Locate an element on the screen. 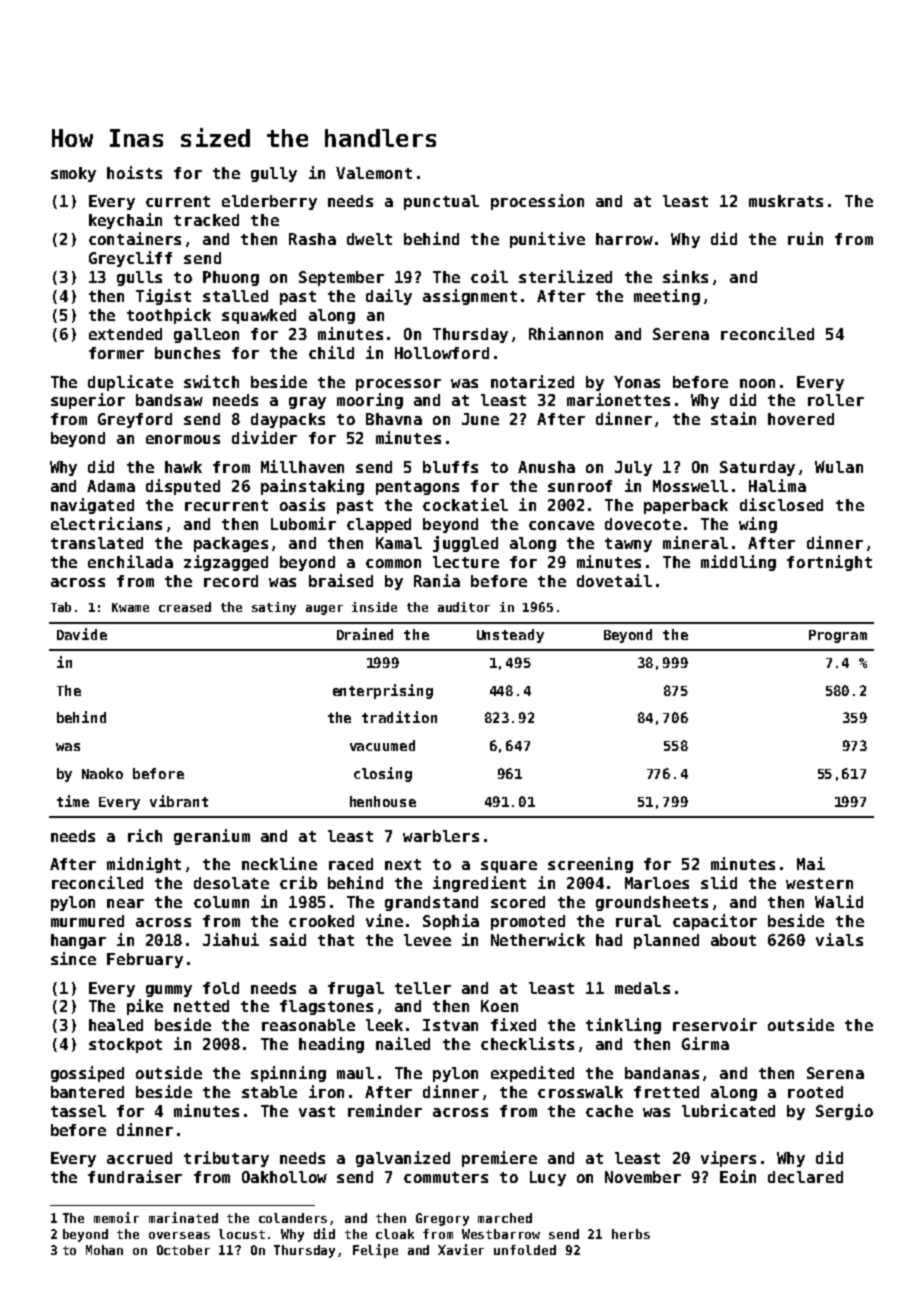 Image resolution: width=924 pixels, height=1308 pixels. Marloes is located at coordinates (657, 883).
